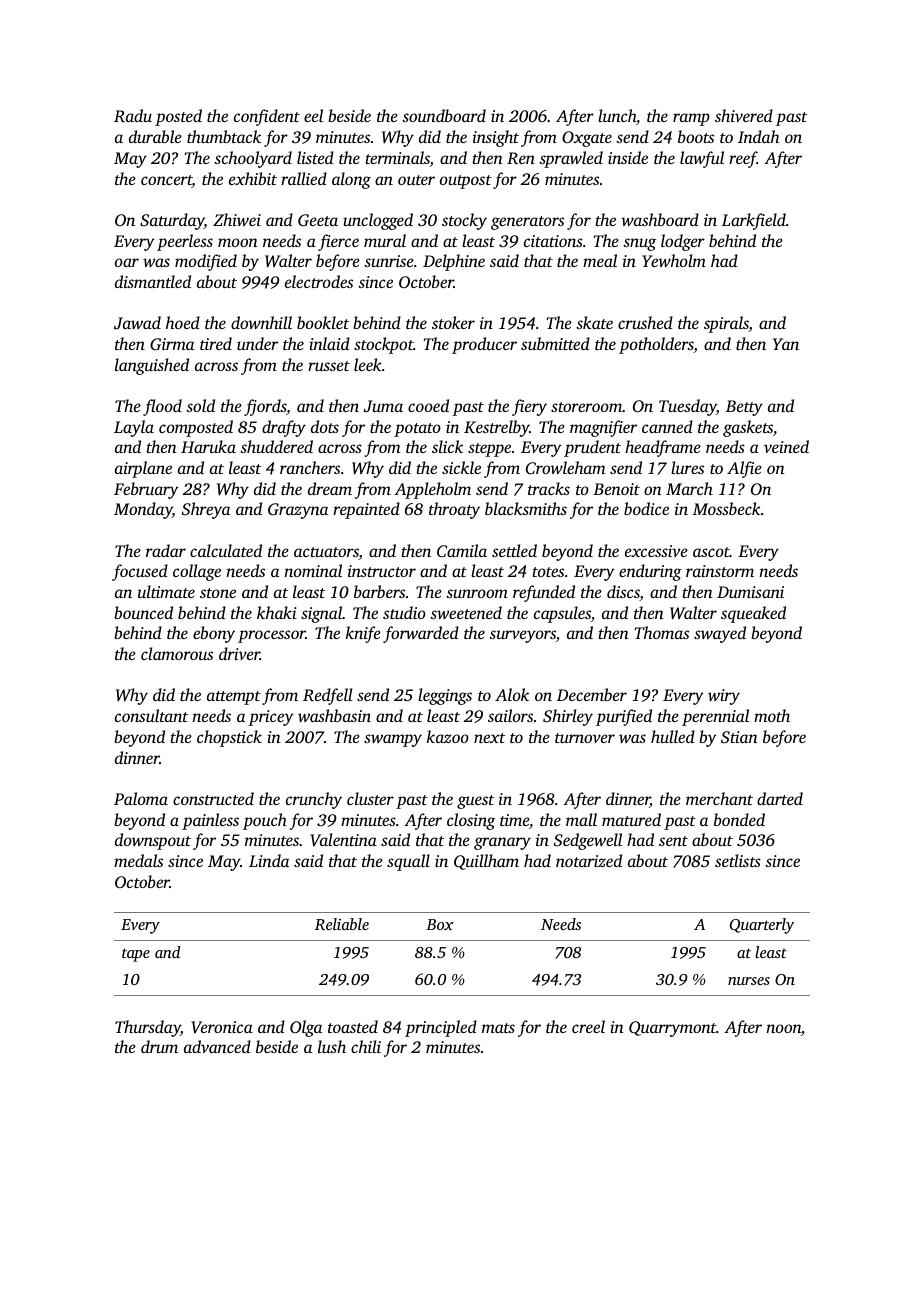 This image has height=1308, width=924. I want to click on concert, so click(166, 181).
